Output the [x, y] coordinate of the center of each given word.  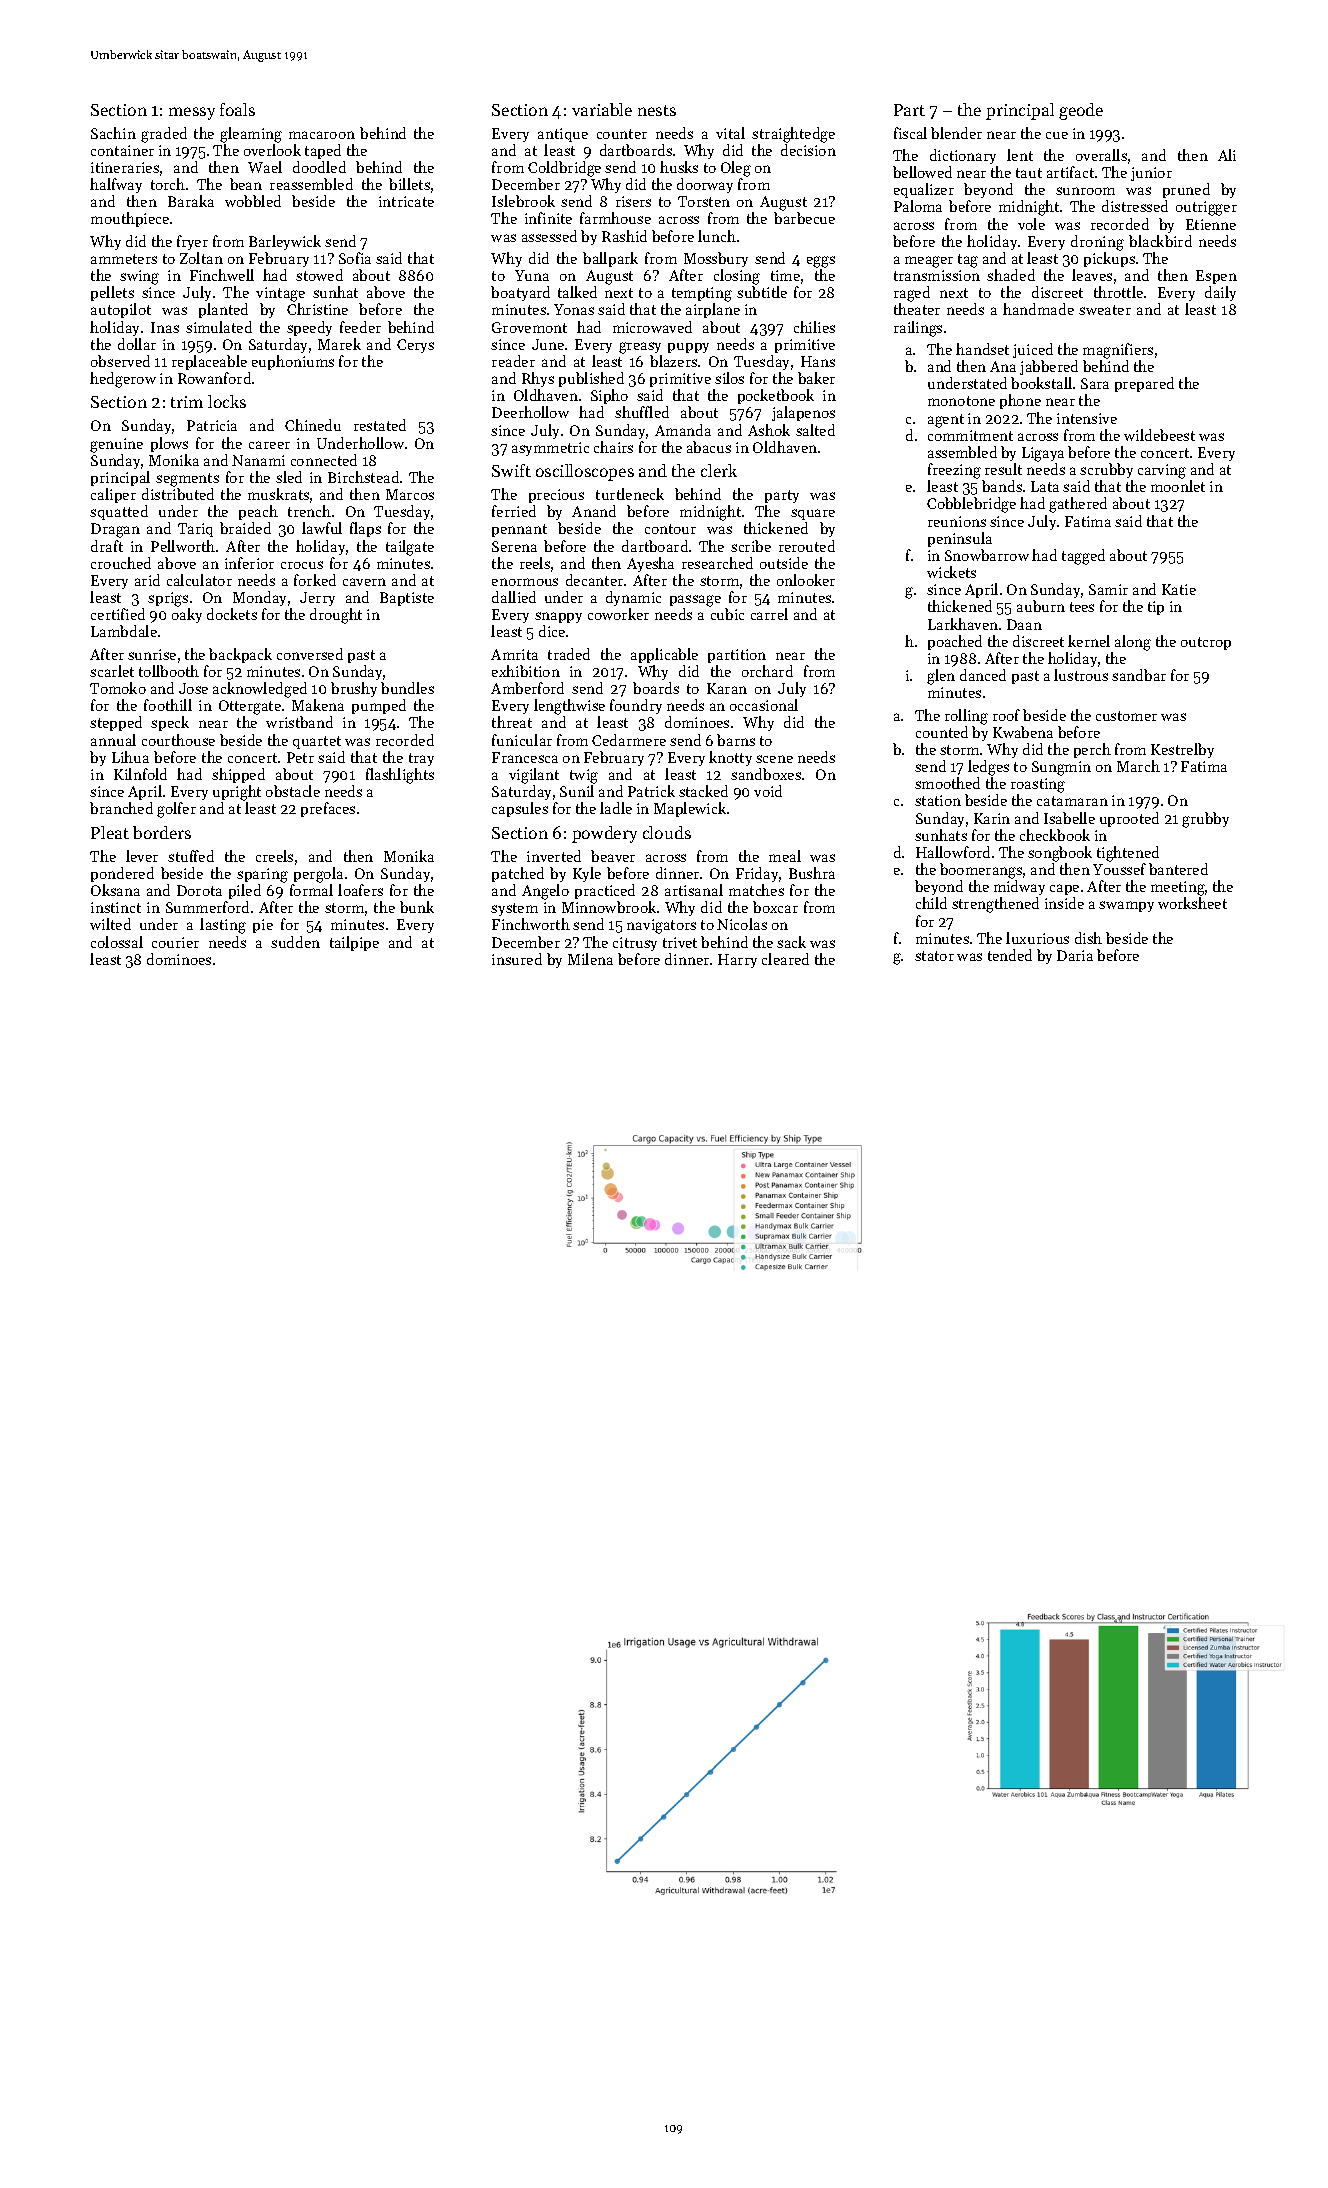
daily [1220, 293]
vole [1031, 224]
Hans [818, 361]
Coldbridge [564, 169]
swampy [1126, 906]
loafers [360, 890]
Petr [300, 757]
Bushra [812, 873]
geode [1081, 111]
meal [785, 856]
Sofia [355, 258]
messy [192, 113]
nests [657, 110]
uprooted [1129, 819]
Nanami [258, 460]
